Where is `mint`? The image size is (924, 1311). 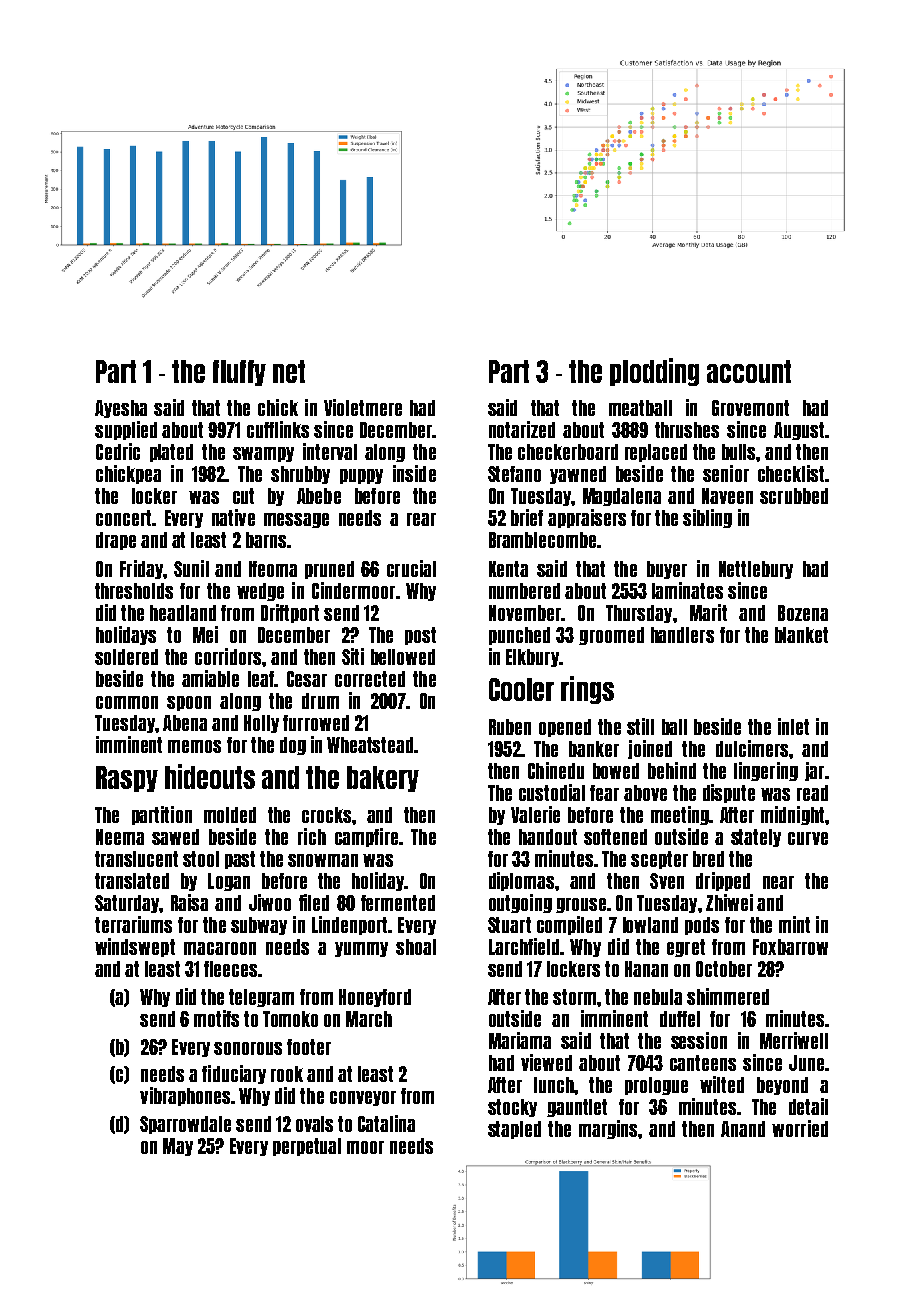
mint is located at coordinates (794, 924).
